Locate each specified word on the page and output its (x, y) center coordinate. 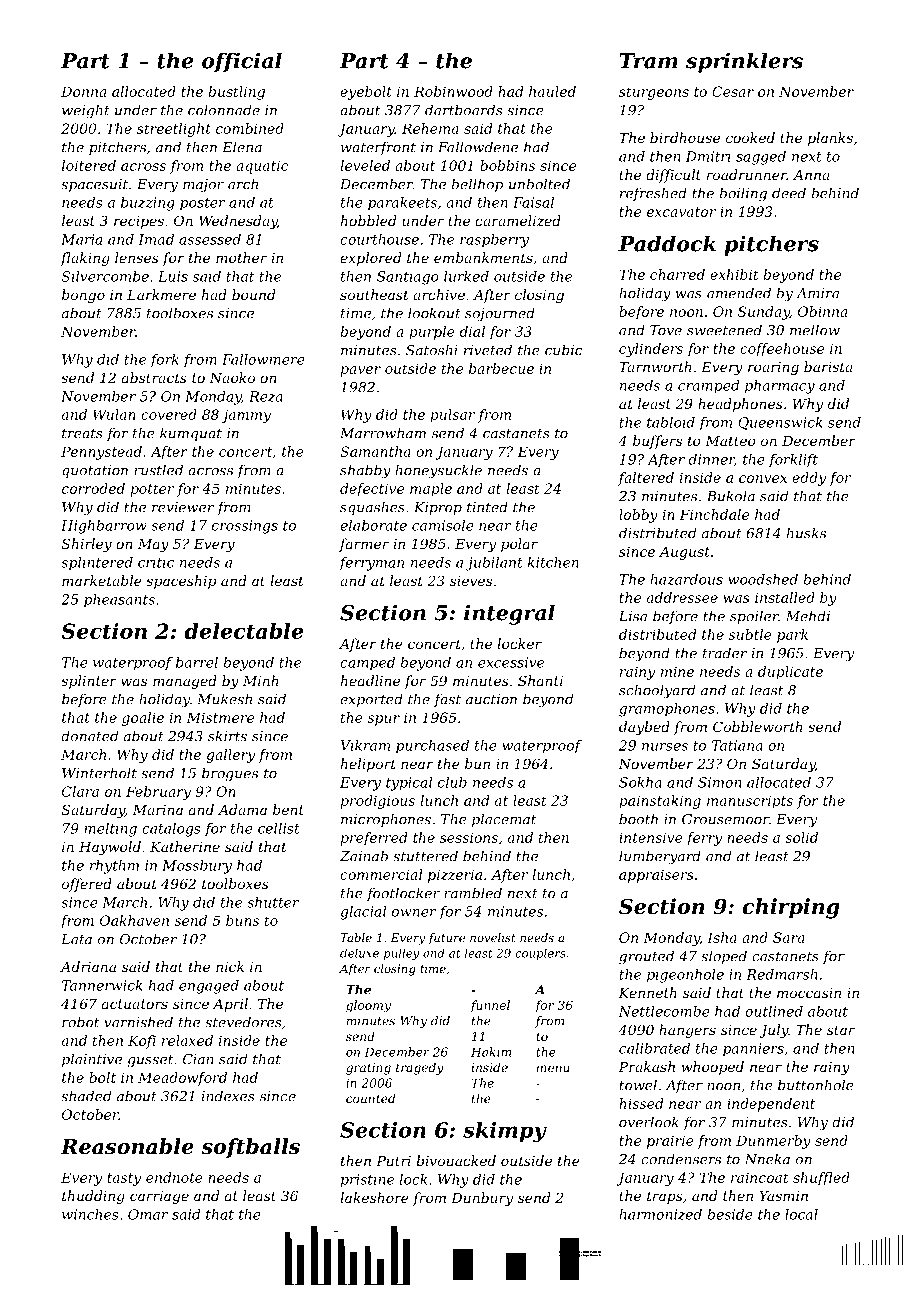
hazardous (686, 579)
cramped (709, 387)
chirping (791, 908)
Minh (261, 680)
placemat (504, 820)
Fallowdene (478, 147)
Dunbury (482, 1199)
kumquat (191, 434)
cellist (279, 828)
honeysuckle (438, 471)
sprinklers (744, 62)
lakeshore (374, 1197)
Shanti (540, 680)
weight (86, 111)
